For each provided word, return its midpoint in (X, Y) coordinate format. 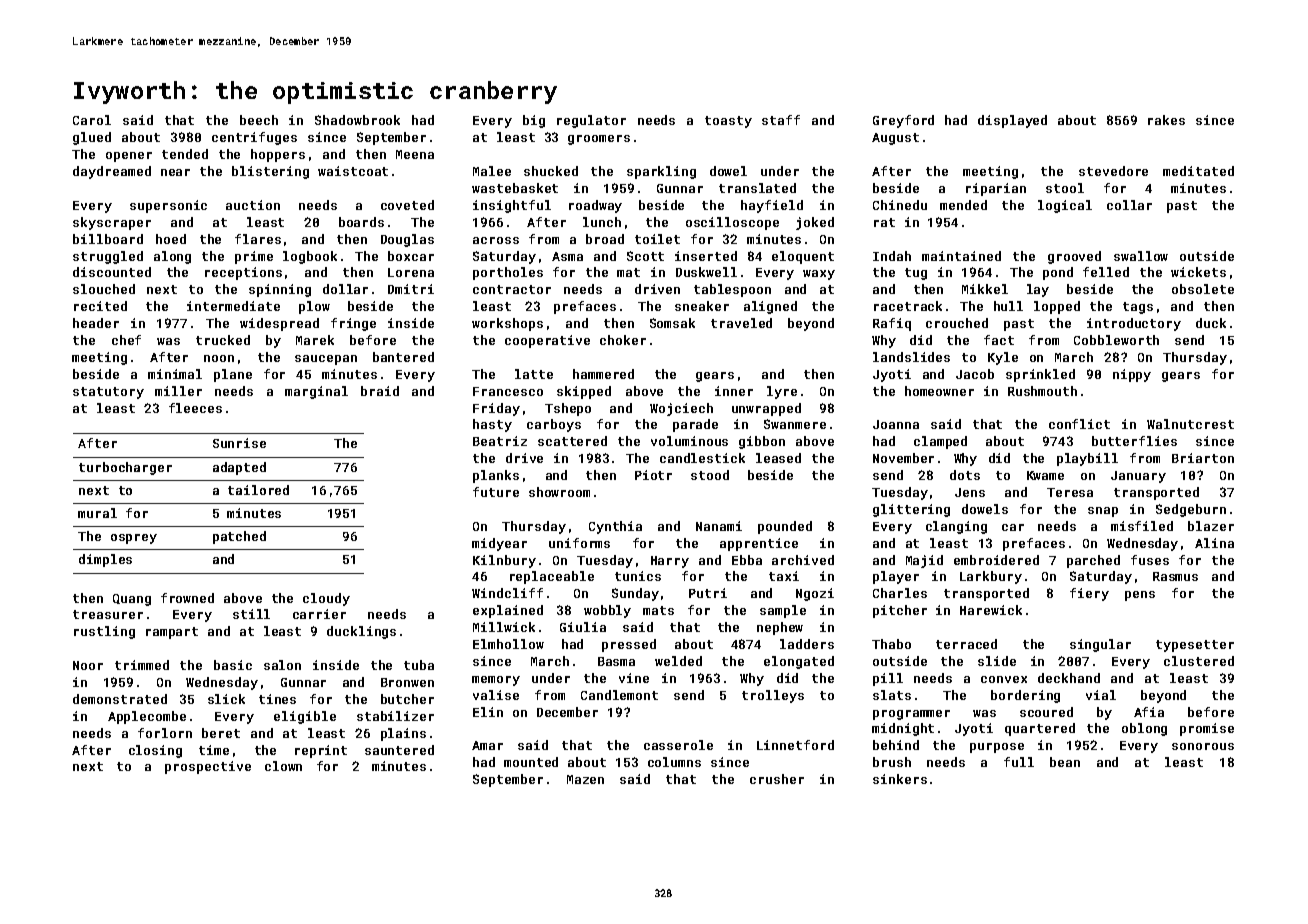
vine (634, 678)
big (534, 121)
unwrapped (766, 409)
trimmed (142, 665)
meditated (1198, 171)
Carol (92, 120)
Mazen (585, 779)
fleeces (195, 408)
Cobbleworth (1116, 340)
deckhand (1069, 678)
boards (361, 222)
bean (1065, 762)
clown (283, 766)
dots (965, 475)
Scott (645, 256)
